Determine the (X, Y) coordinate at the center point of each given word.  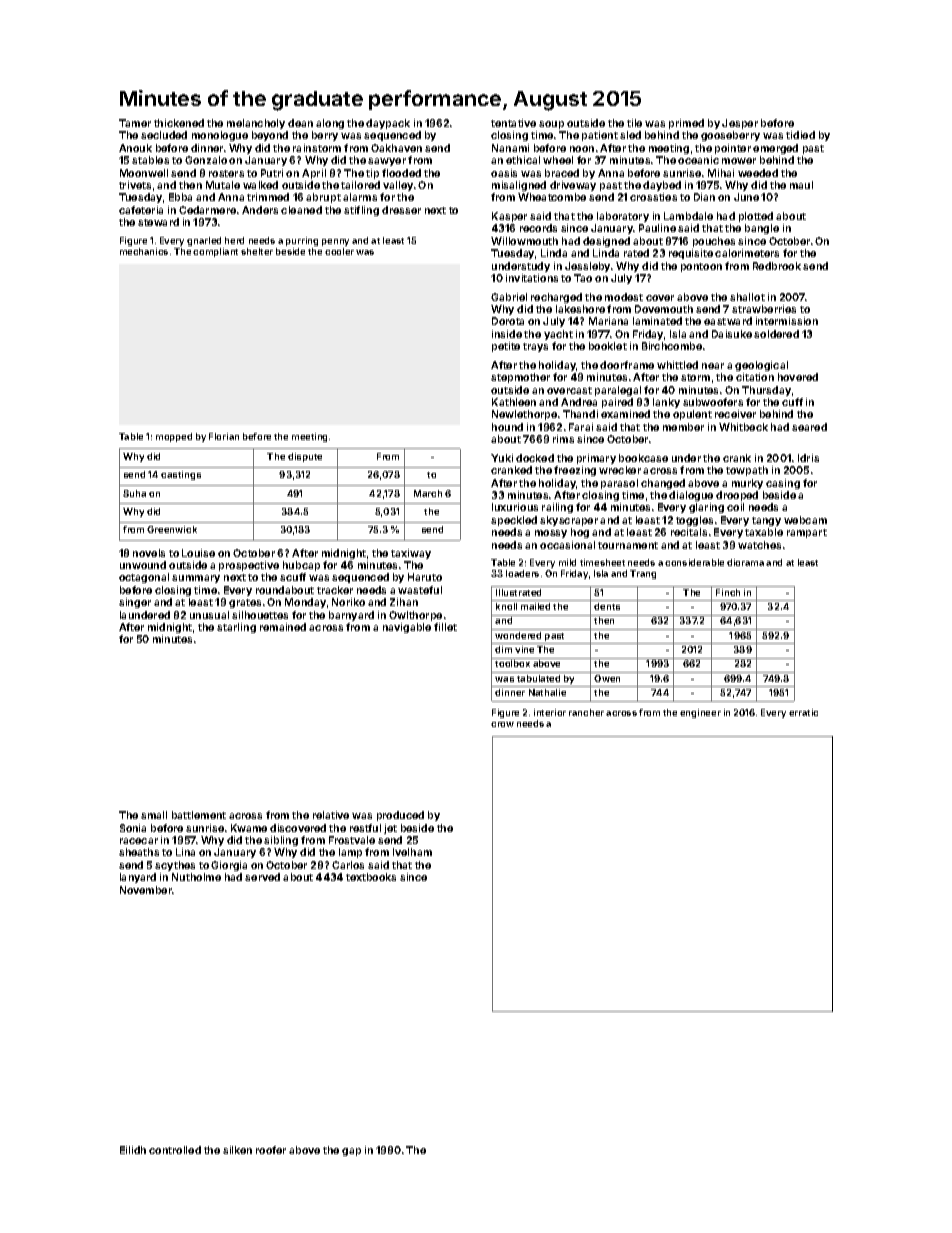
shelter (257, 251)
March (428, 493)
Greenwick (172, 529)
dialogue (691, 496)
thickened (179, 123)
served (262, 877)
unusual (209, 615)
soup (551, 125)
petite (506, 347)
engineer (700, 713)
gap (351, 1152)
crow (502, 724)
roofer (271, 1150)
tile (634, 123)
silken (237, 1150)
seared (809, 427)
